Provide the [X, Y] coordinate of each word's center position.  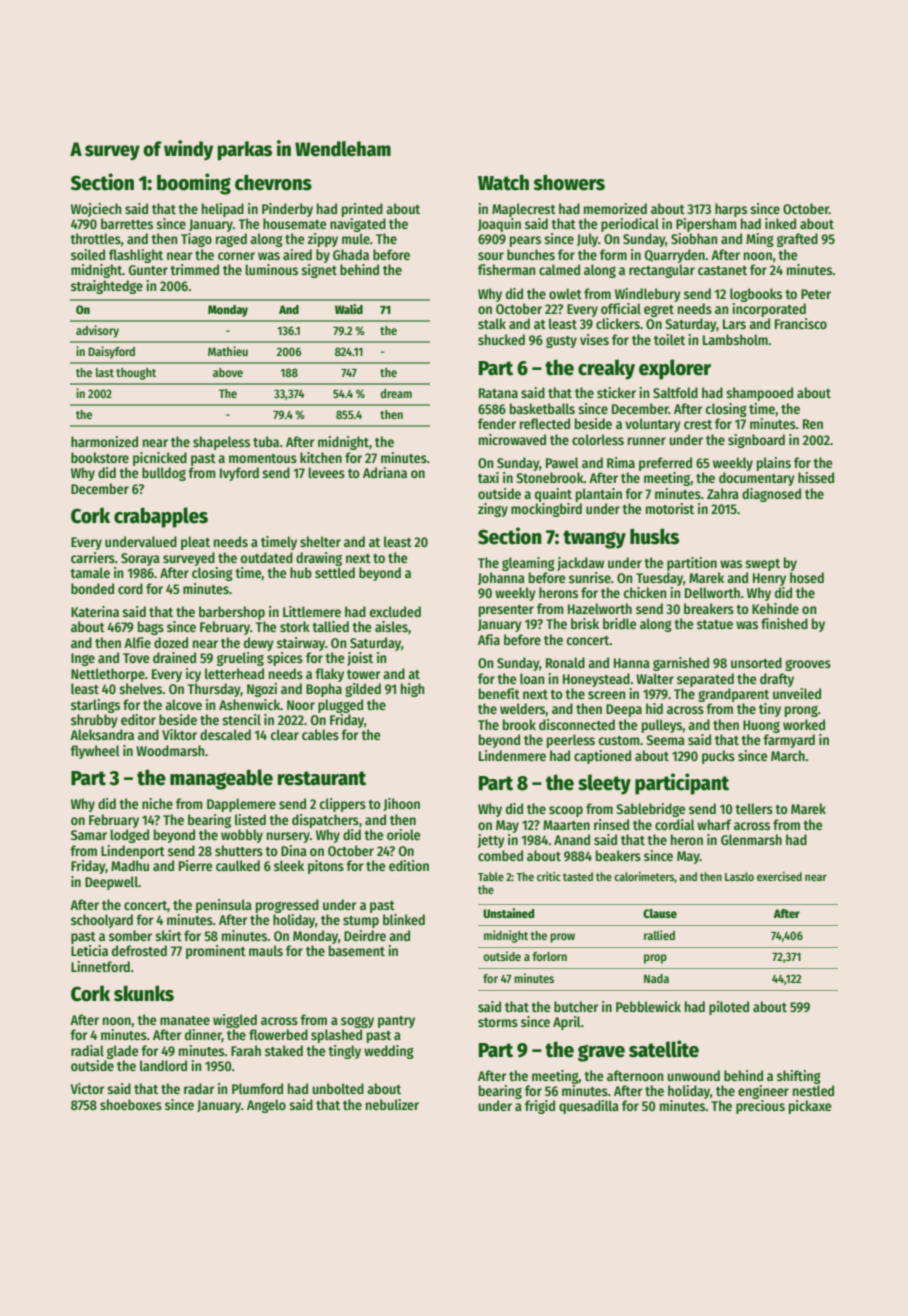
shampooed [759, 394]
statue [715, 624]
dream [396, 393]
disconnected [577, 724]
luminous [271, 269]
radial [87, 1050]
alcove [183, 704]
